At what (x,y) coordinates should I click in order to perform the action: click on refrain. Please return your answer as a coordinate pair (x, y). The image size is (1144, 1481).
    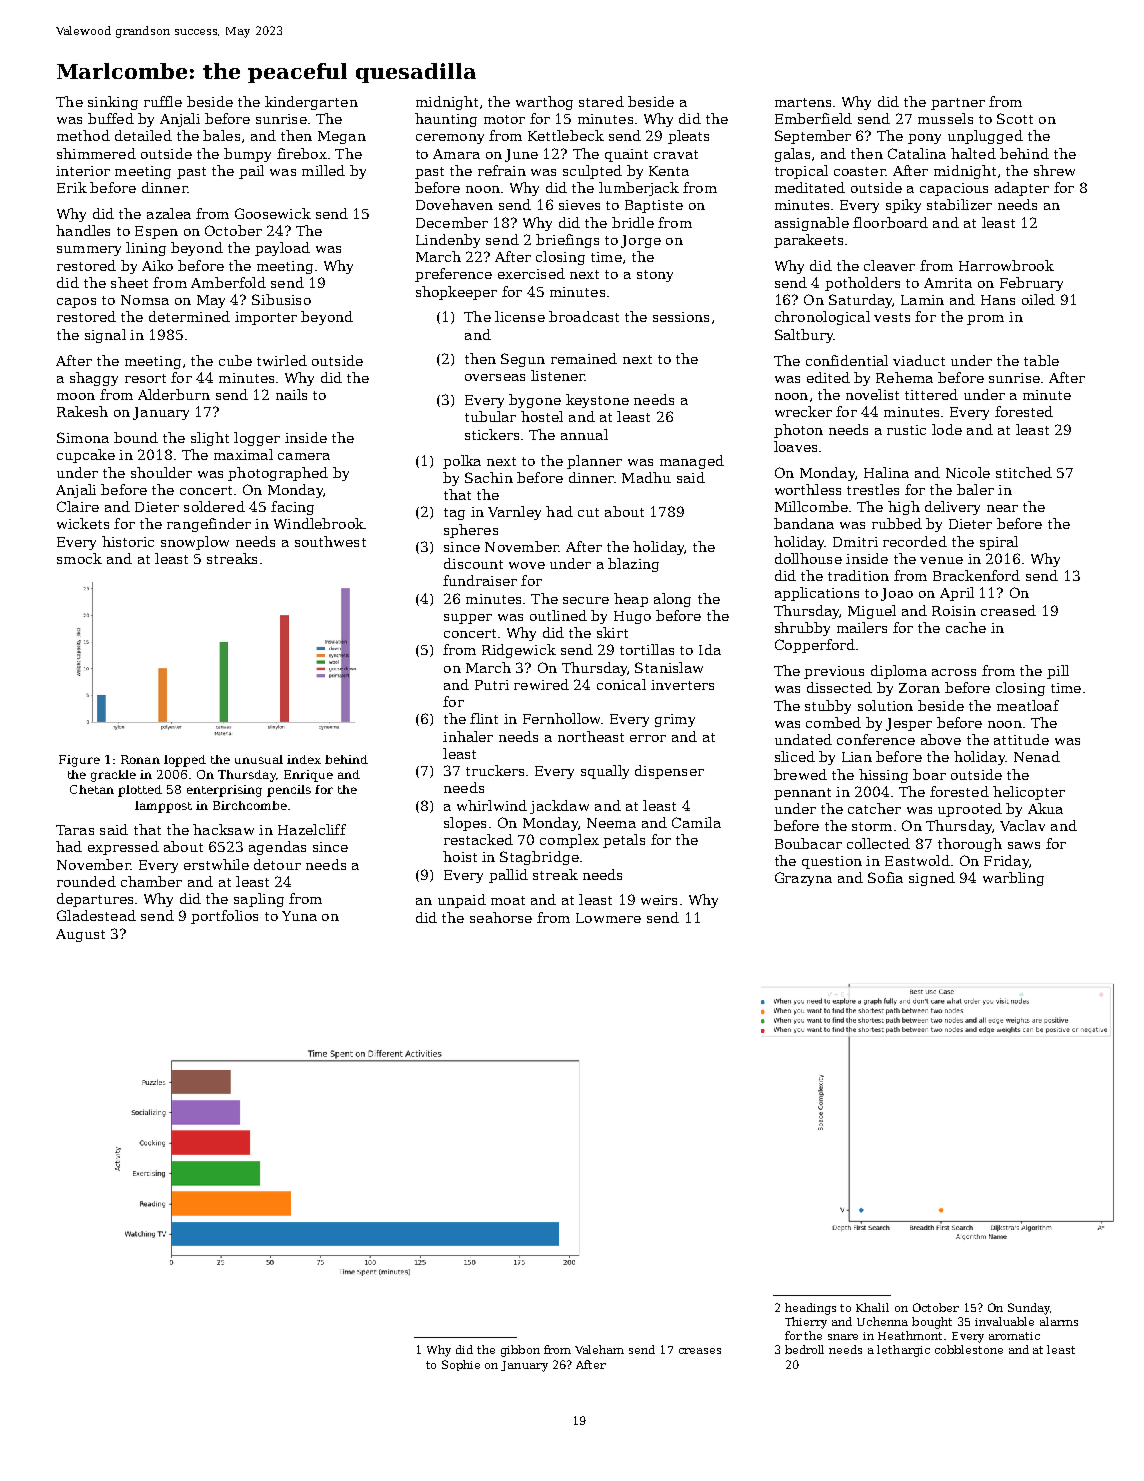
    Looking at the image, I should click on (502, 170).
